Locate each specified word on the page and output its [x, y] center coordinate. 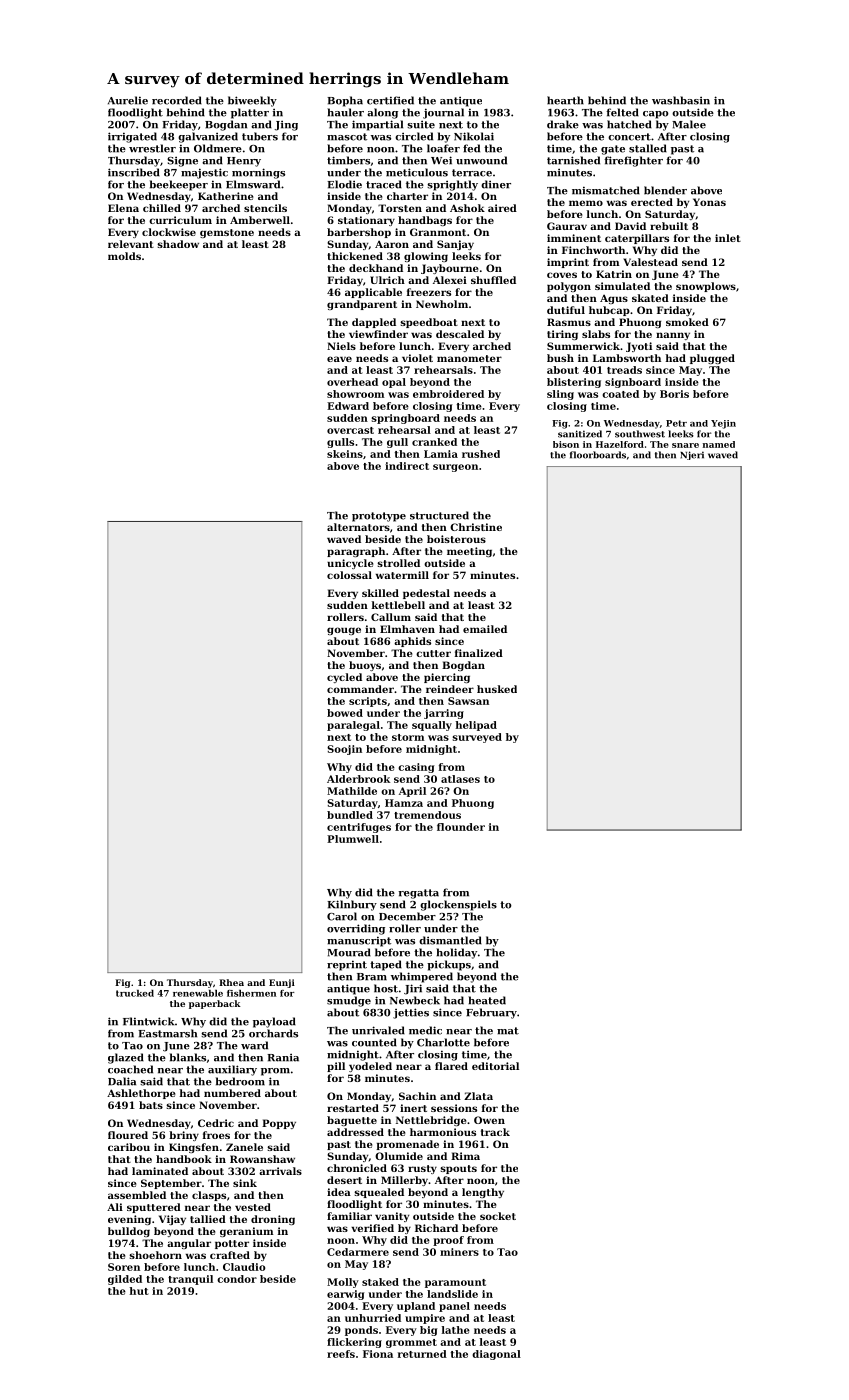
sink [245, 1183]
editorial [495, 1066]
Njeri [692, 455]
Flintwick [148, 1021]
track [495, 1132]
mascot [347, 137]
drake [563, 124]
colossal [349, 575]
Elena [123, 208]
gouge [344, 631]
